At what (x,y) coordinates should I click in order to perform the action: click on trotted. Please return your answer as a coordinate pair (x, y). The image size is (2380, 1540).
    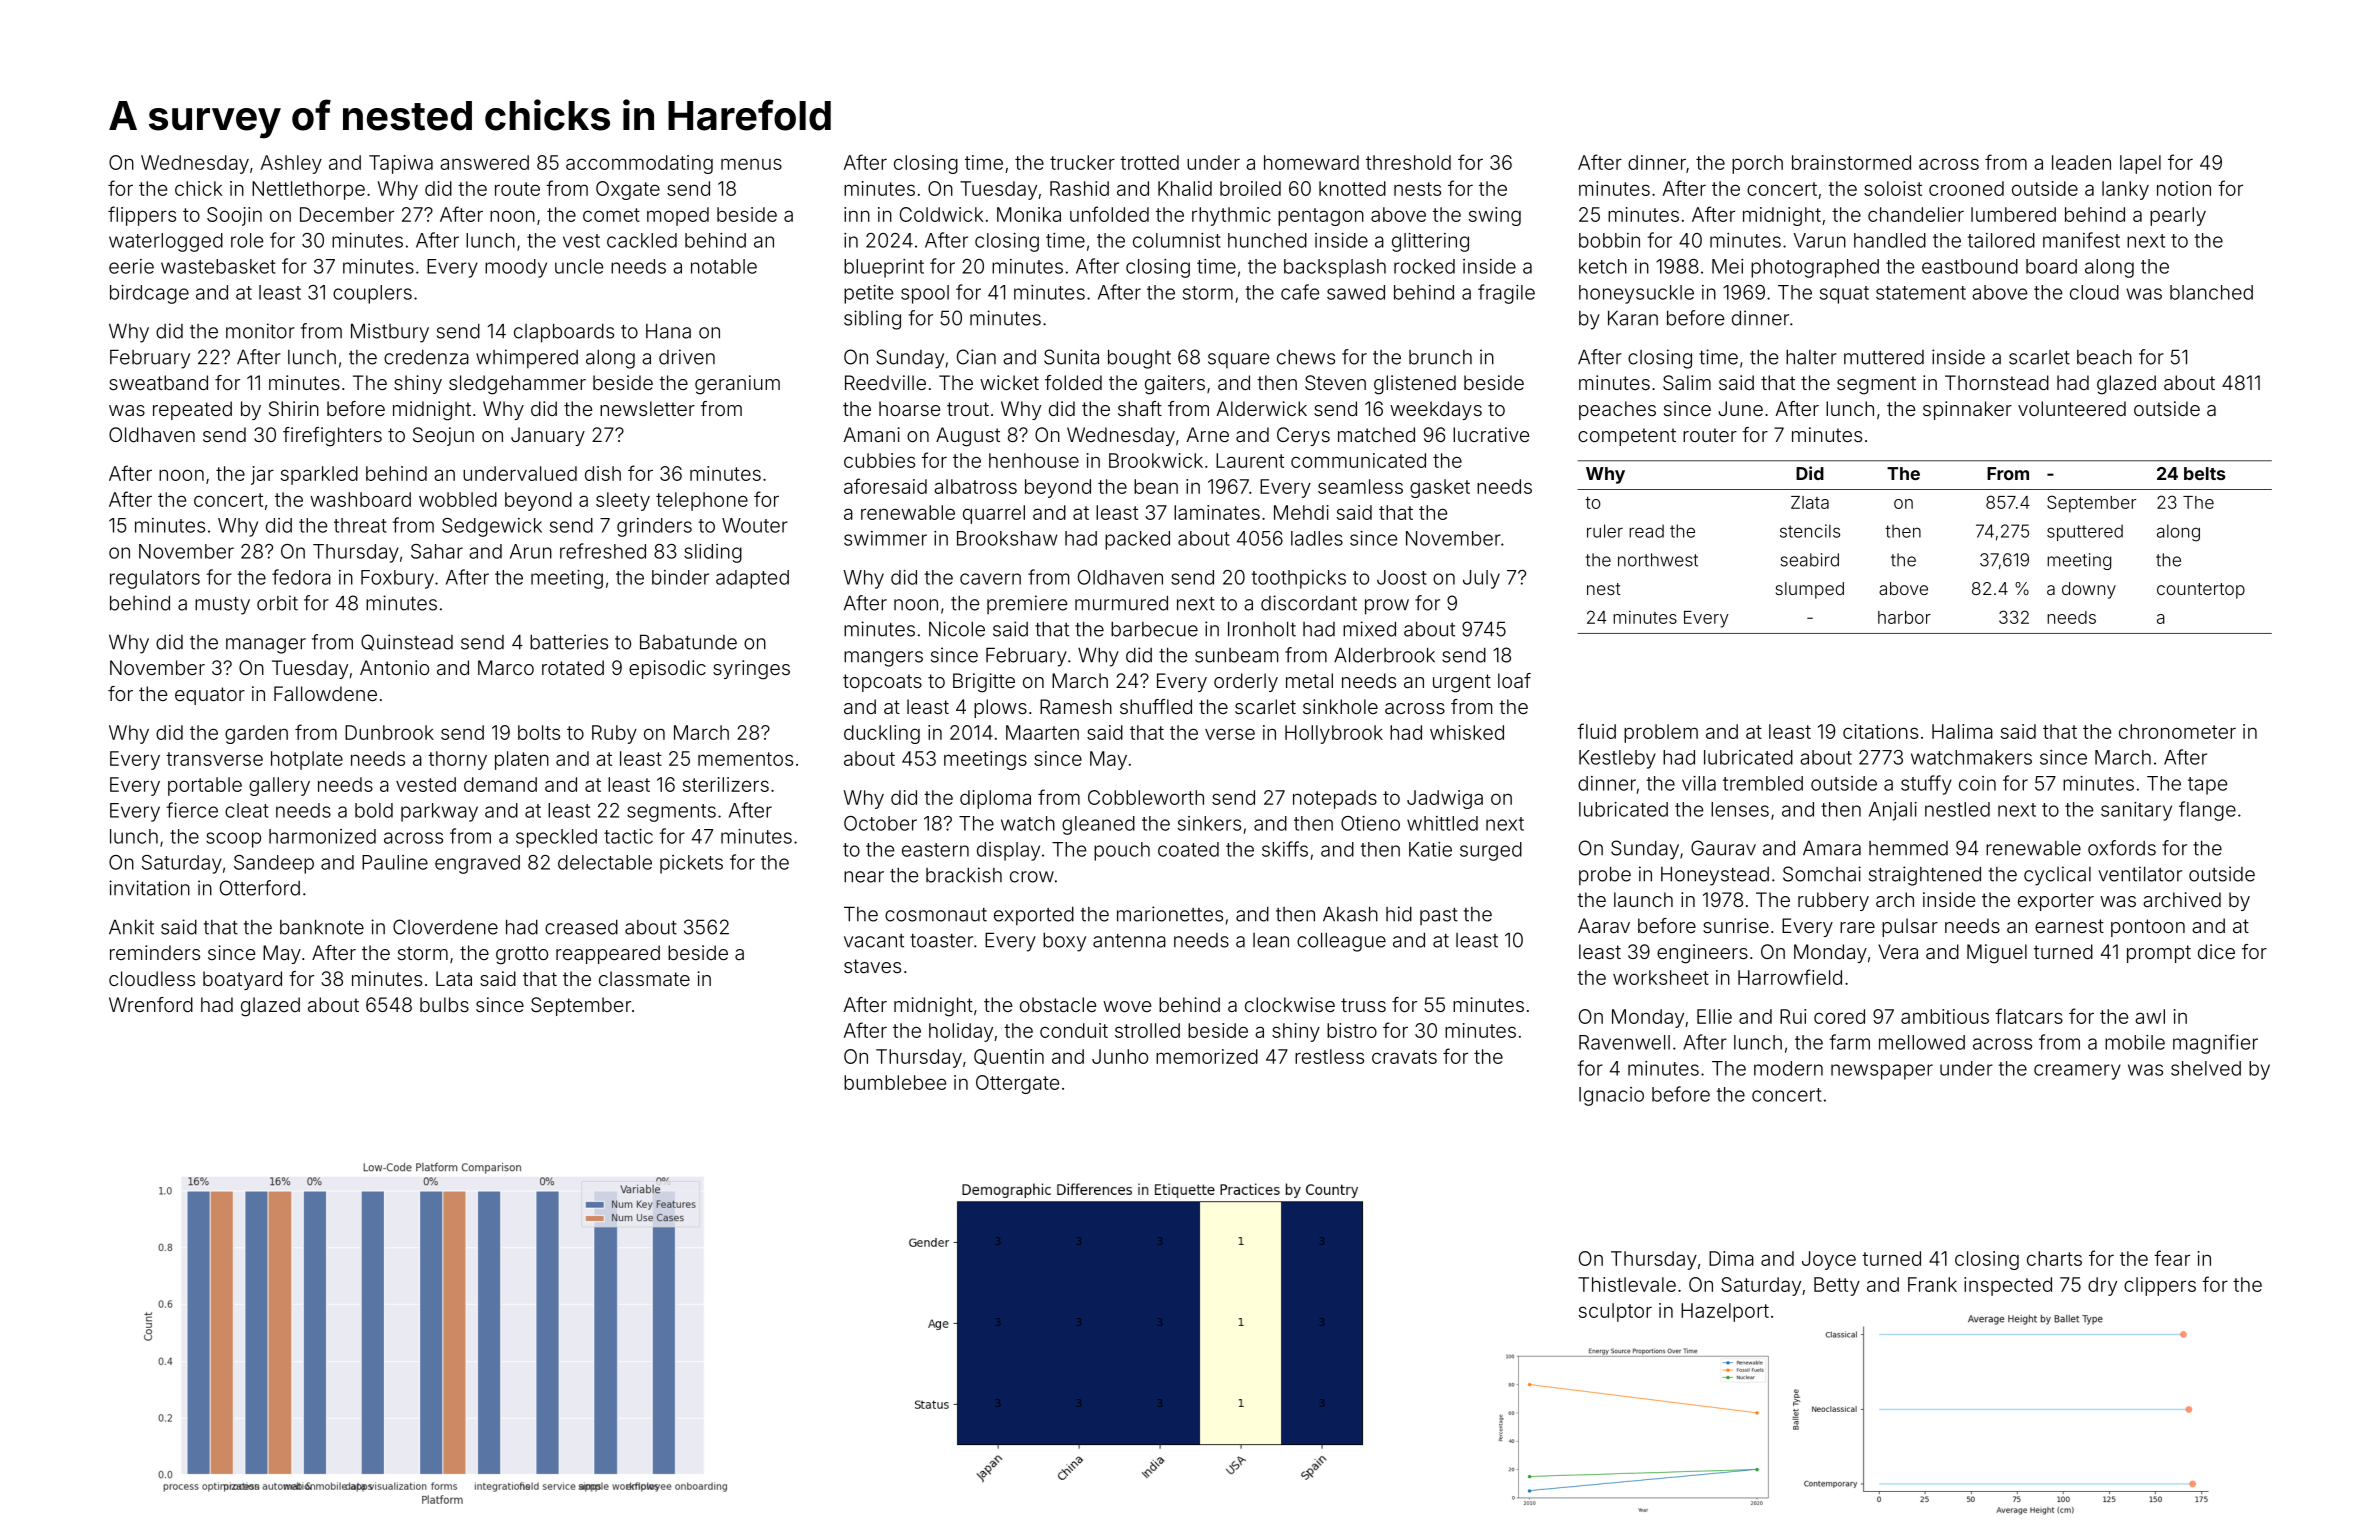
    Looking at the image, I should click on (1149, 162).
